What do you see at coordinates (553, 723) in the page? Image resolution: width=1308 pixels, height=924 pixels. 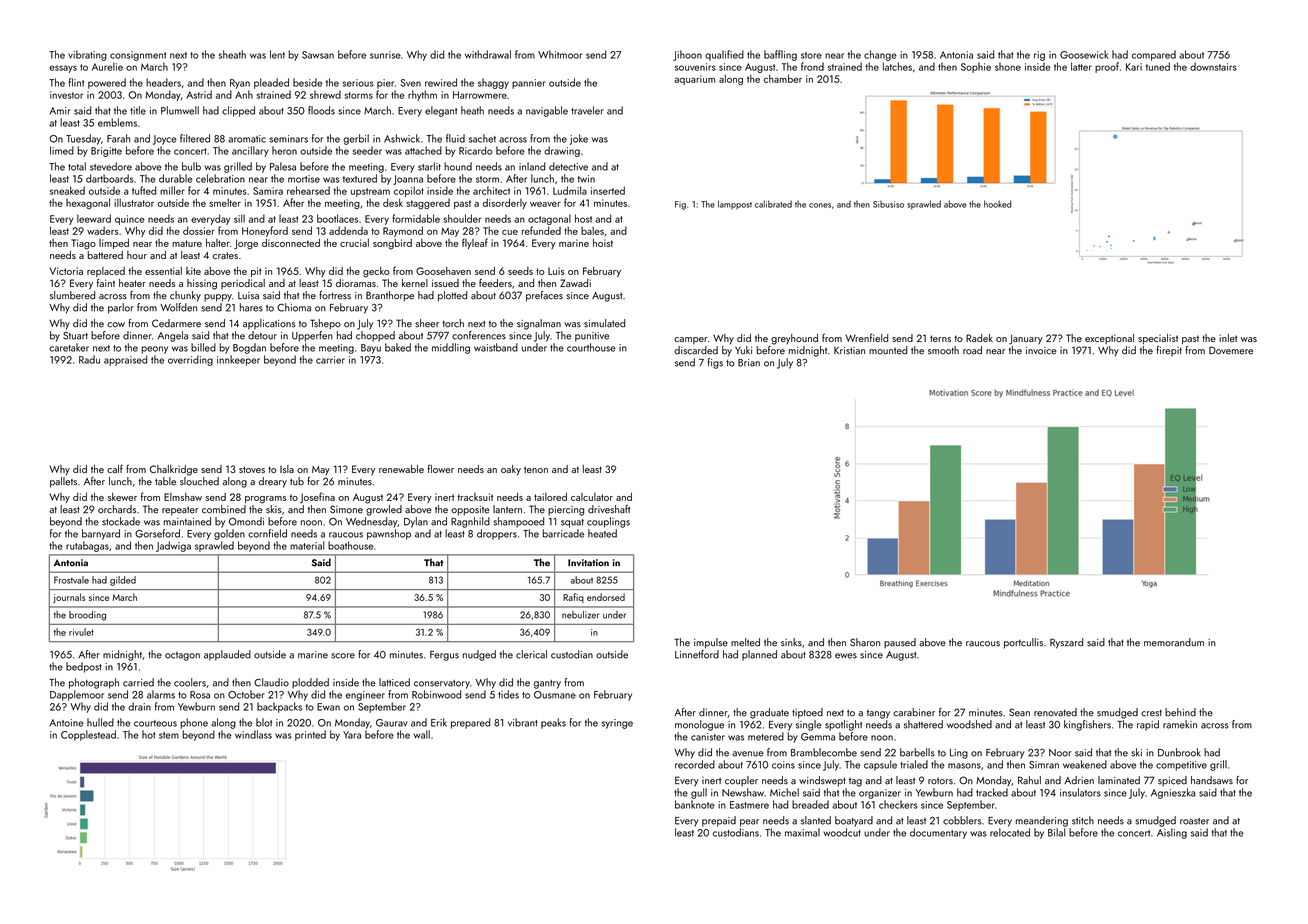 I see `peaks` at bounding box center [553, 723].
